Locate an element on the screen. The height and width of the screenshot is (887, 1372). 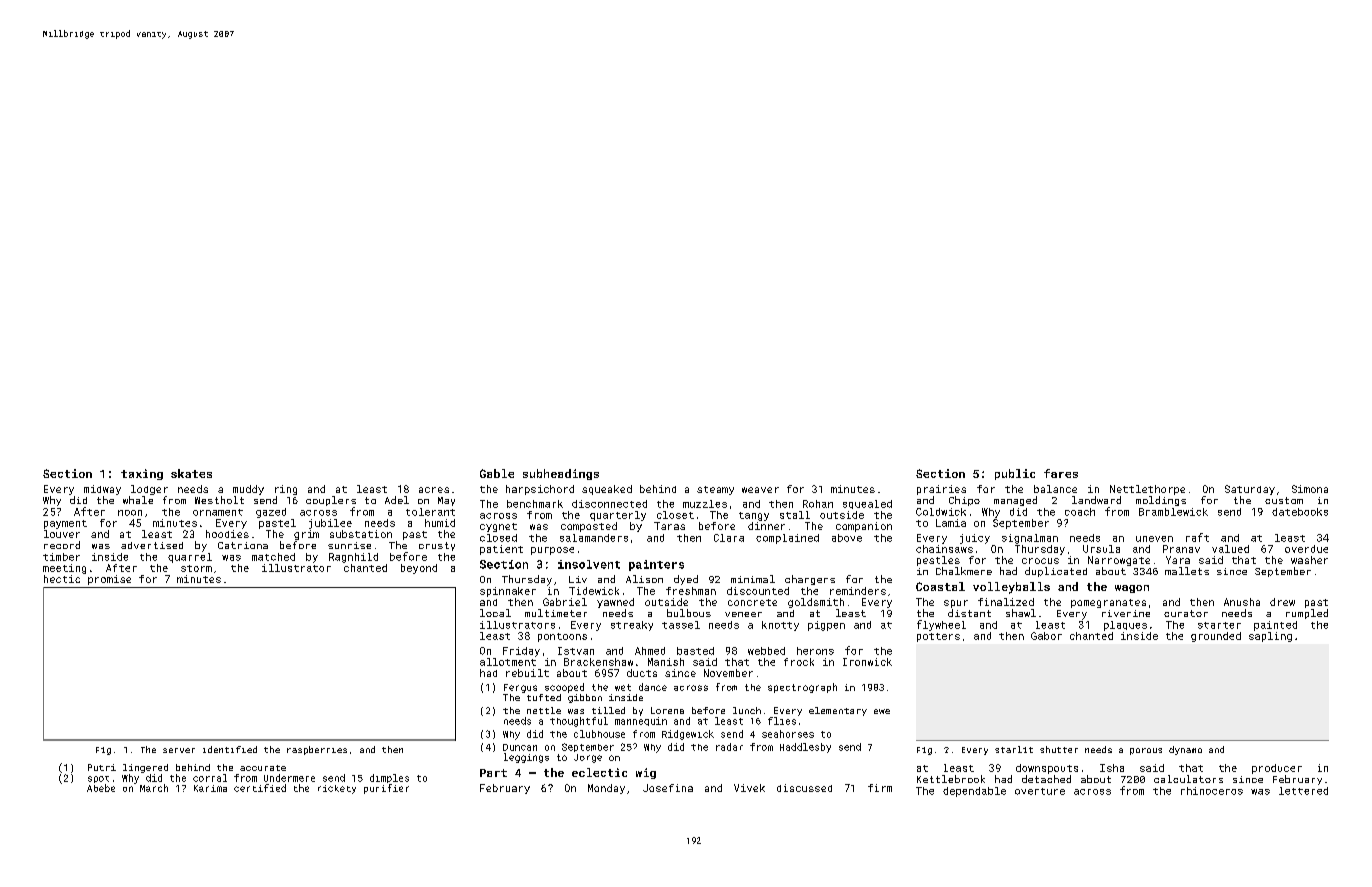
fares is located at coordinates (1061, 473).
